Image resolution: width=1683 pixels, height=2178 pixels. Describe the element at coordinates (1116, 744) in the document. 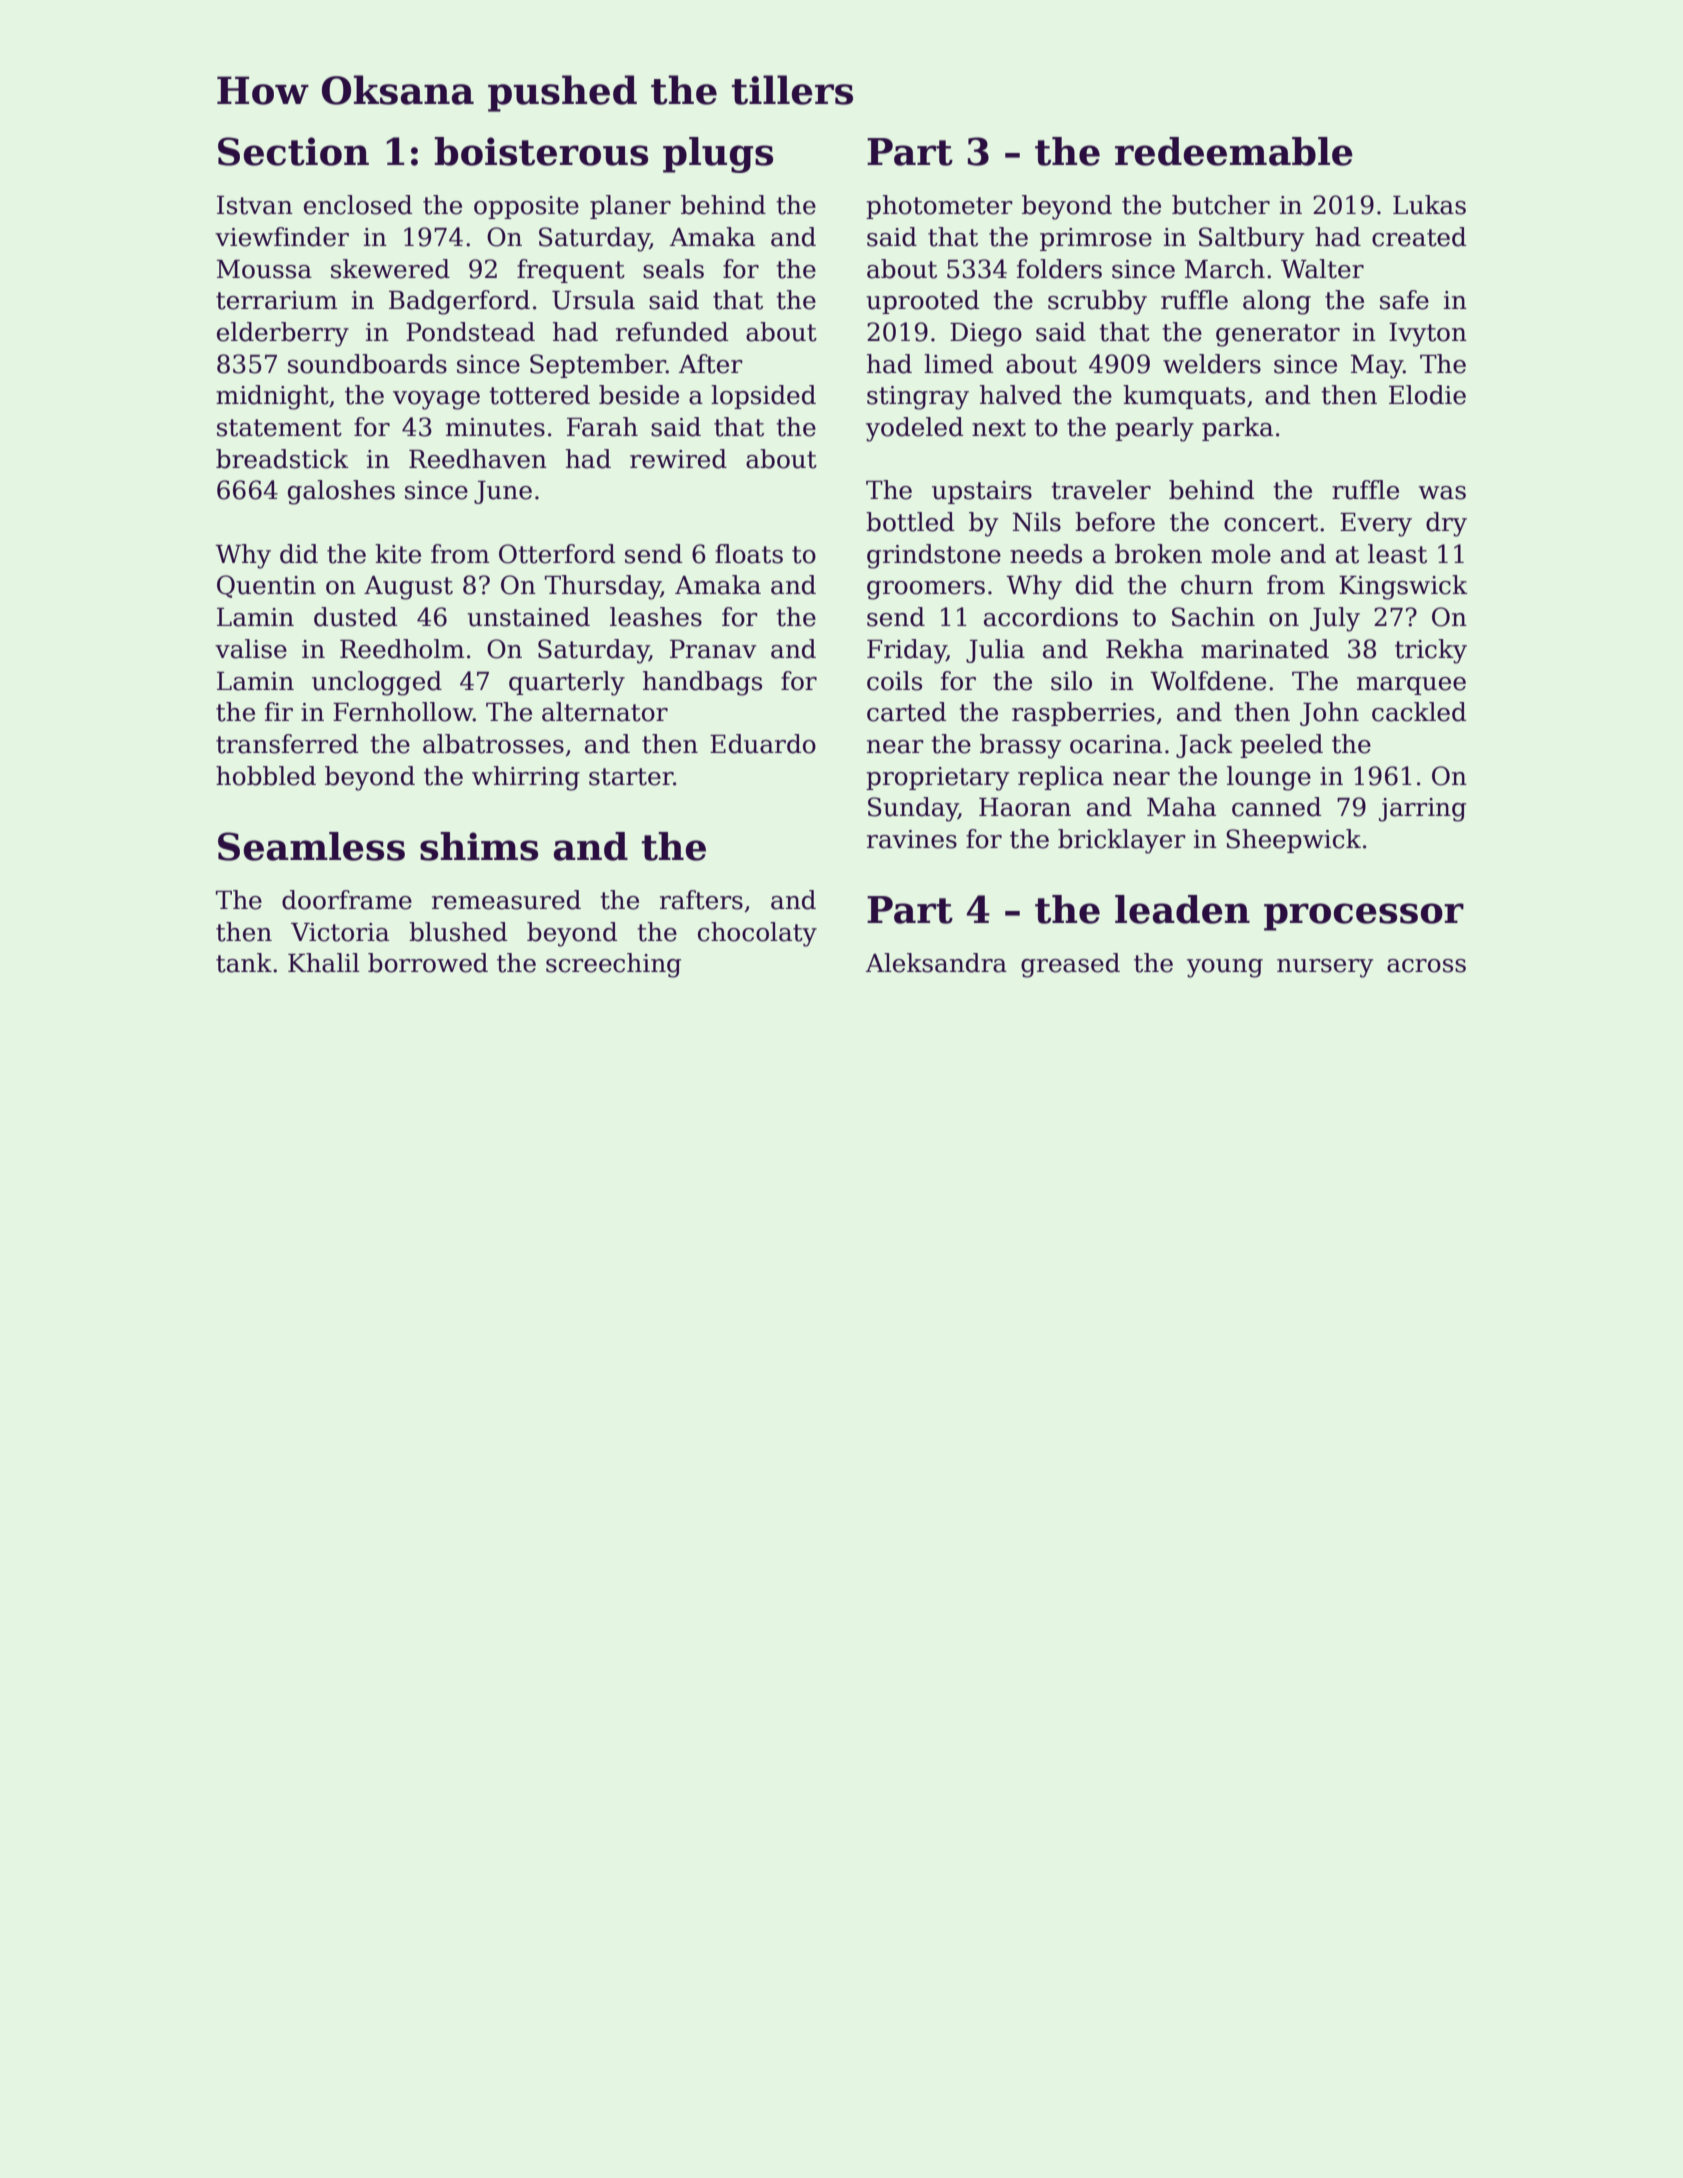

I see `ocarina` at that location.
